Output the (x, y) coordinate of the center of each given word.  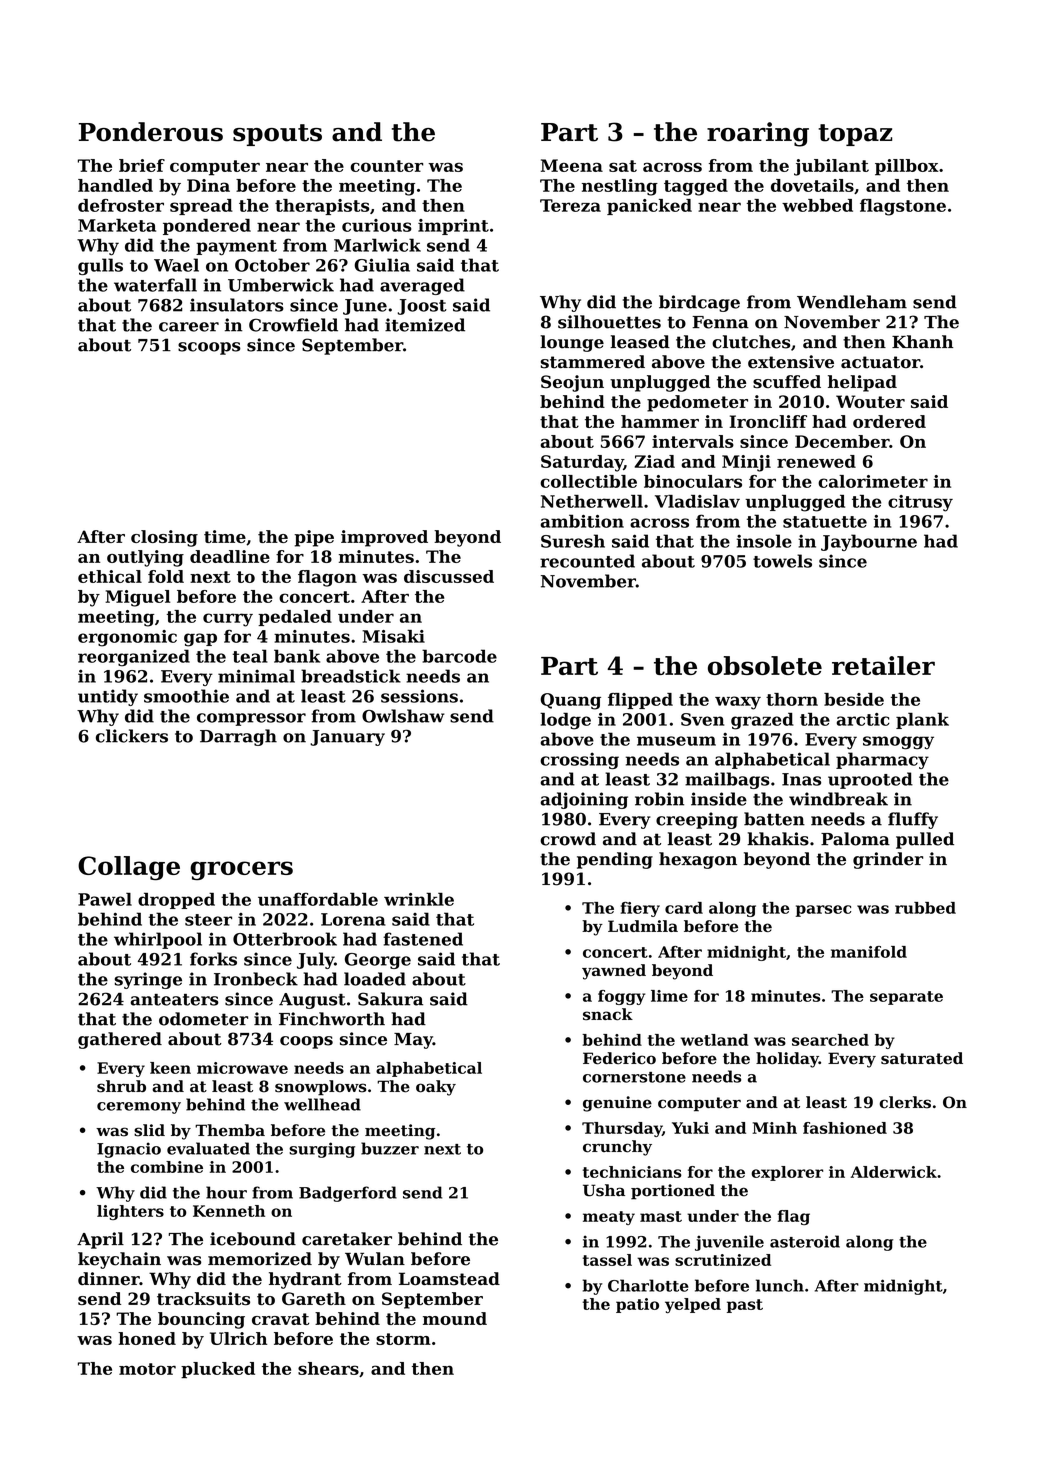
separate (906, 998)
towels (782, 561)
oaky (436, 1088)
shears (328, 1368)
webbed (817, 205)
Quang (570, 701)
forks (213, 959)
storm (403, 1339)
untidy (108, 697)
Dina (208, 185)
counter (387, 166)
